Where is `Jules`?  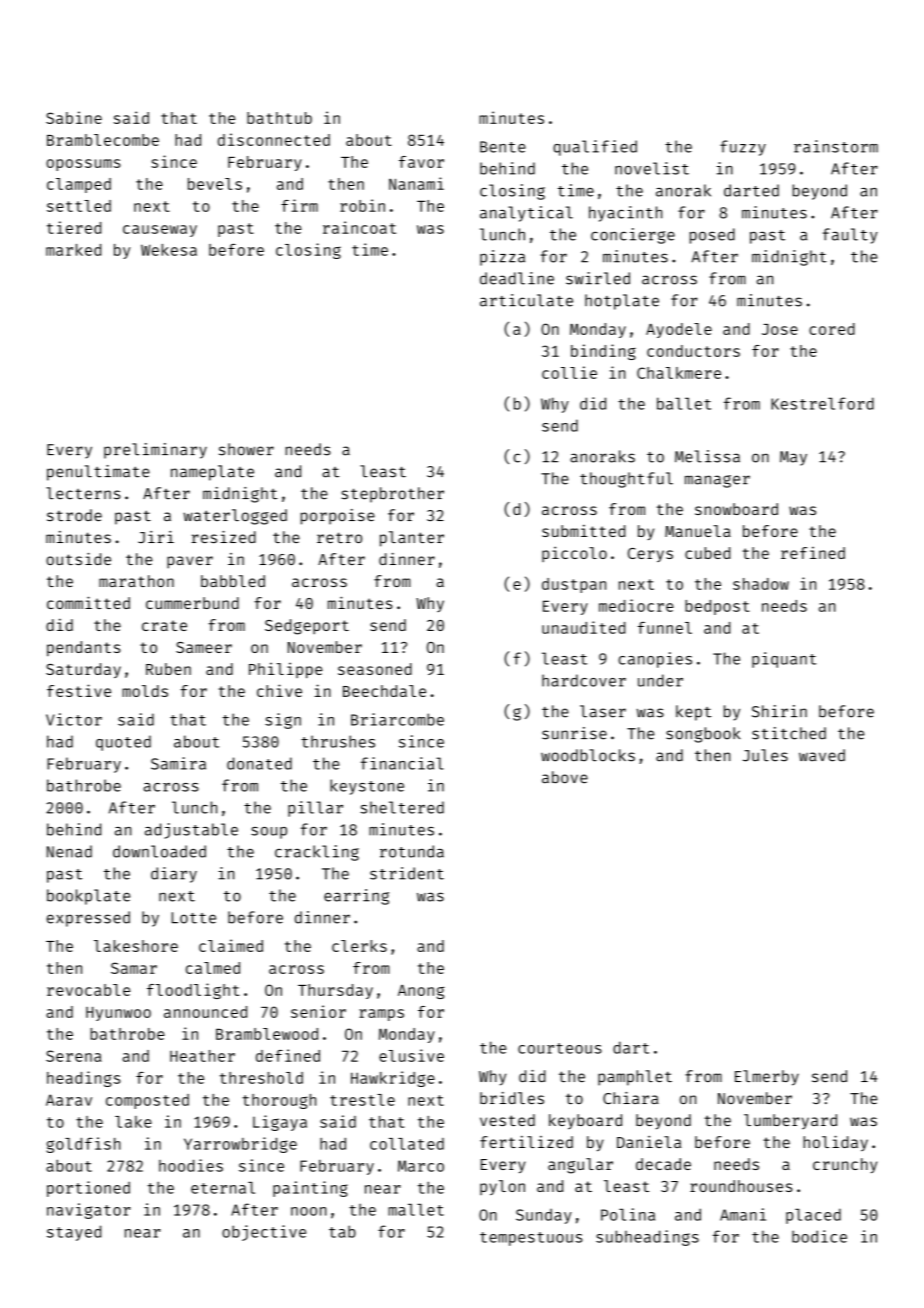 Jules is located at coordinates (765, 755).
